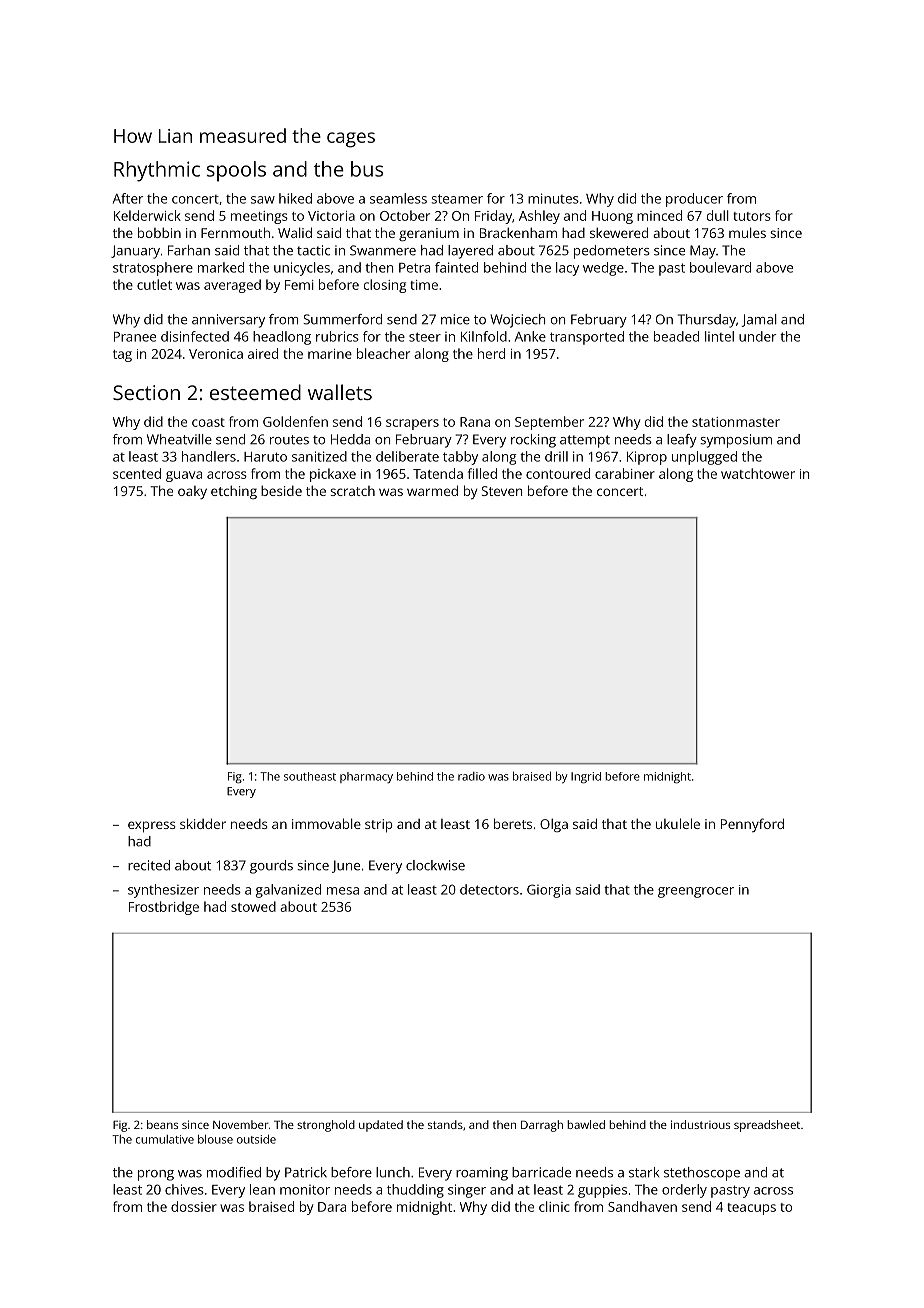  I want to click on Swanmere, so click(383, 250).
